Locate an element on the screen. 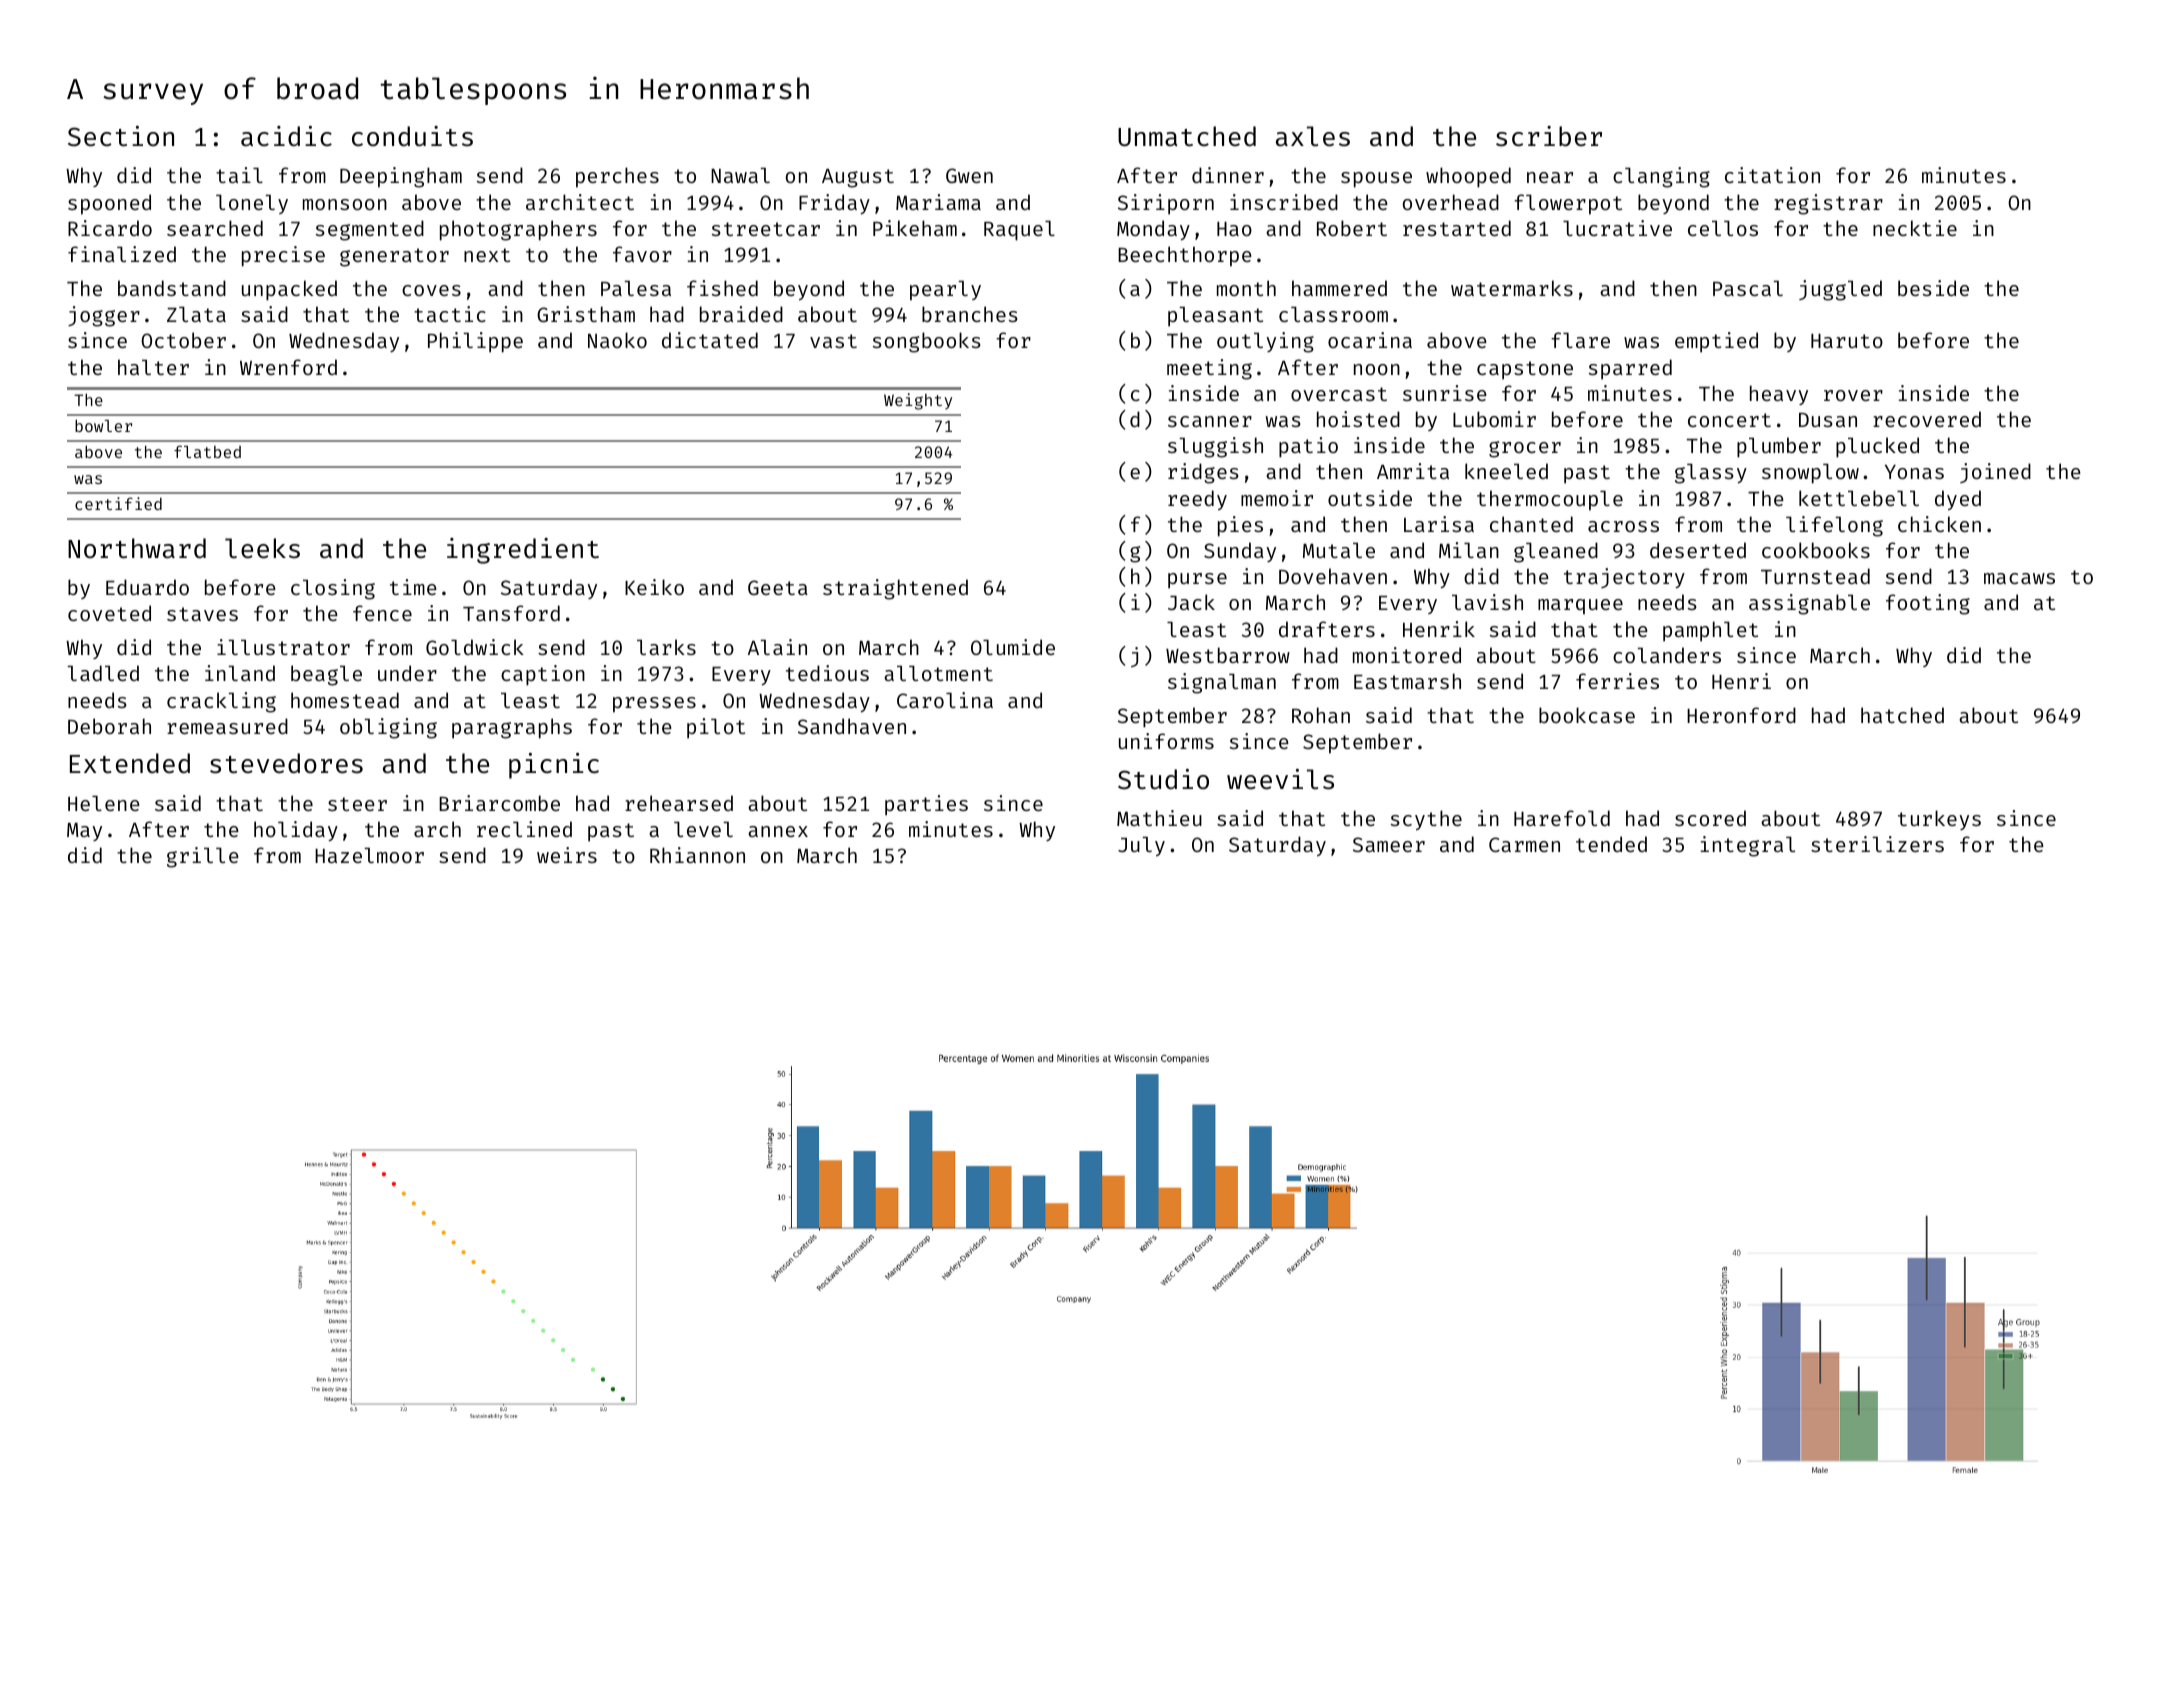 The image size is (2178, 1683). weevils is located at coordinates (1280, 779).
